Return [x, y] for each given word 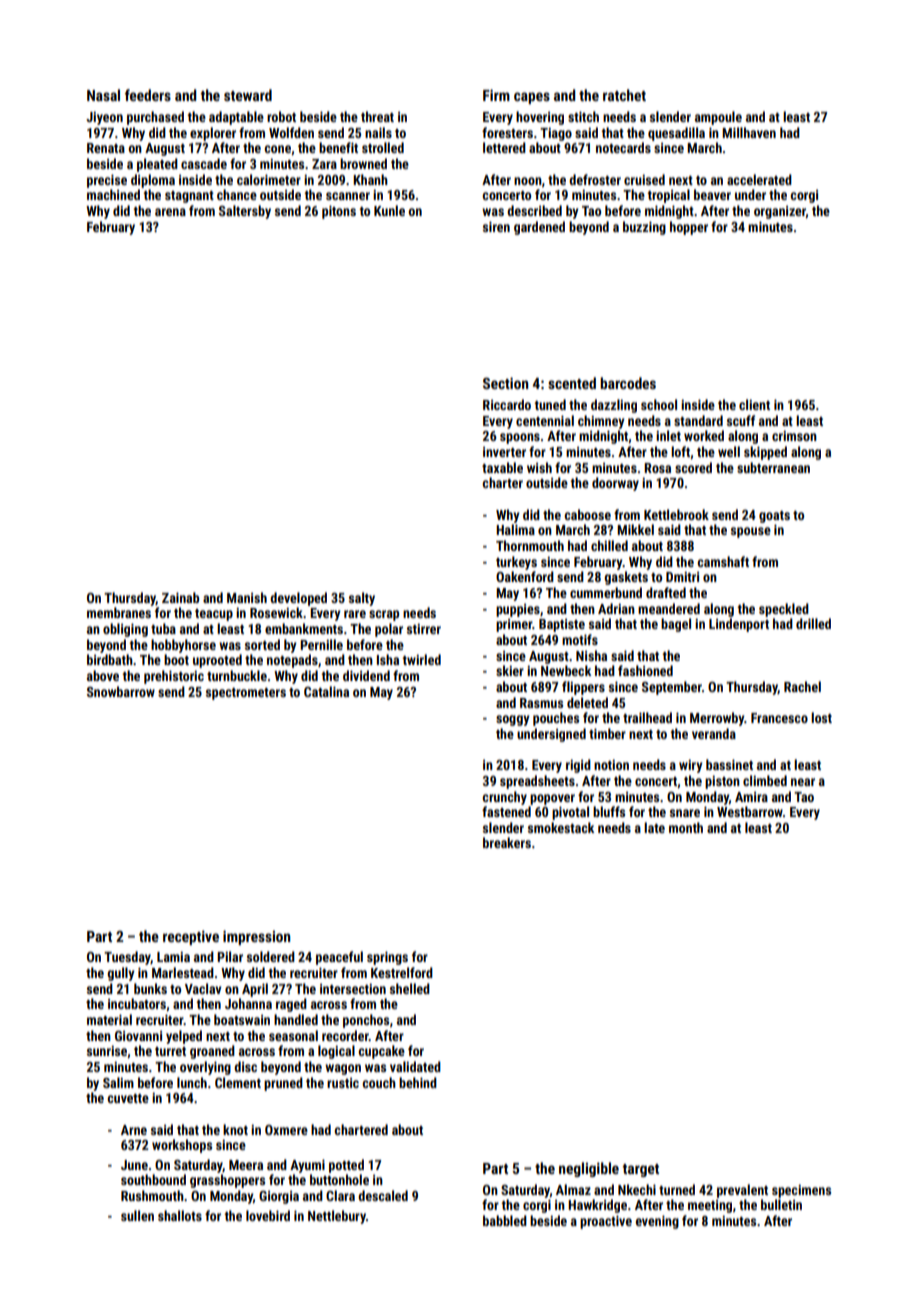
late [654, 827]
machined [113, 194]
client [754, 404]
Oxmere [286, 1130]
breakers [507, 842]
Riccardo [507, 404]
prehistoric [174, 677]
